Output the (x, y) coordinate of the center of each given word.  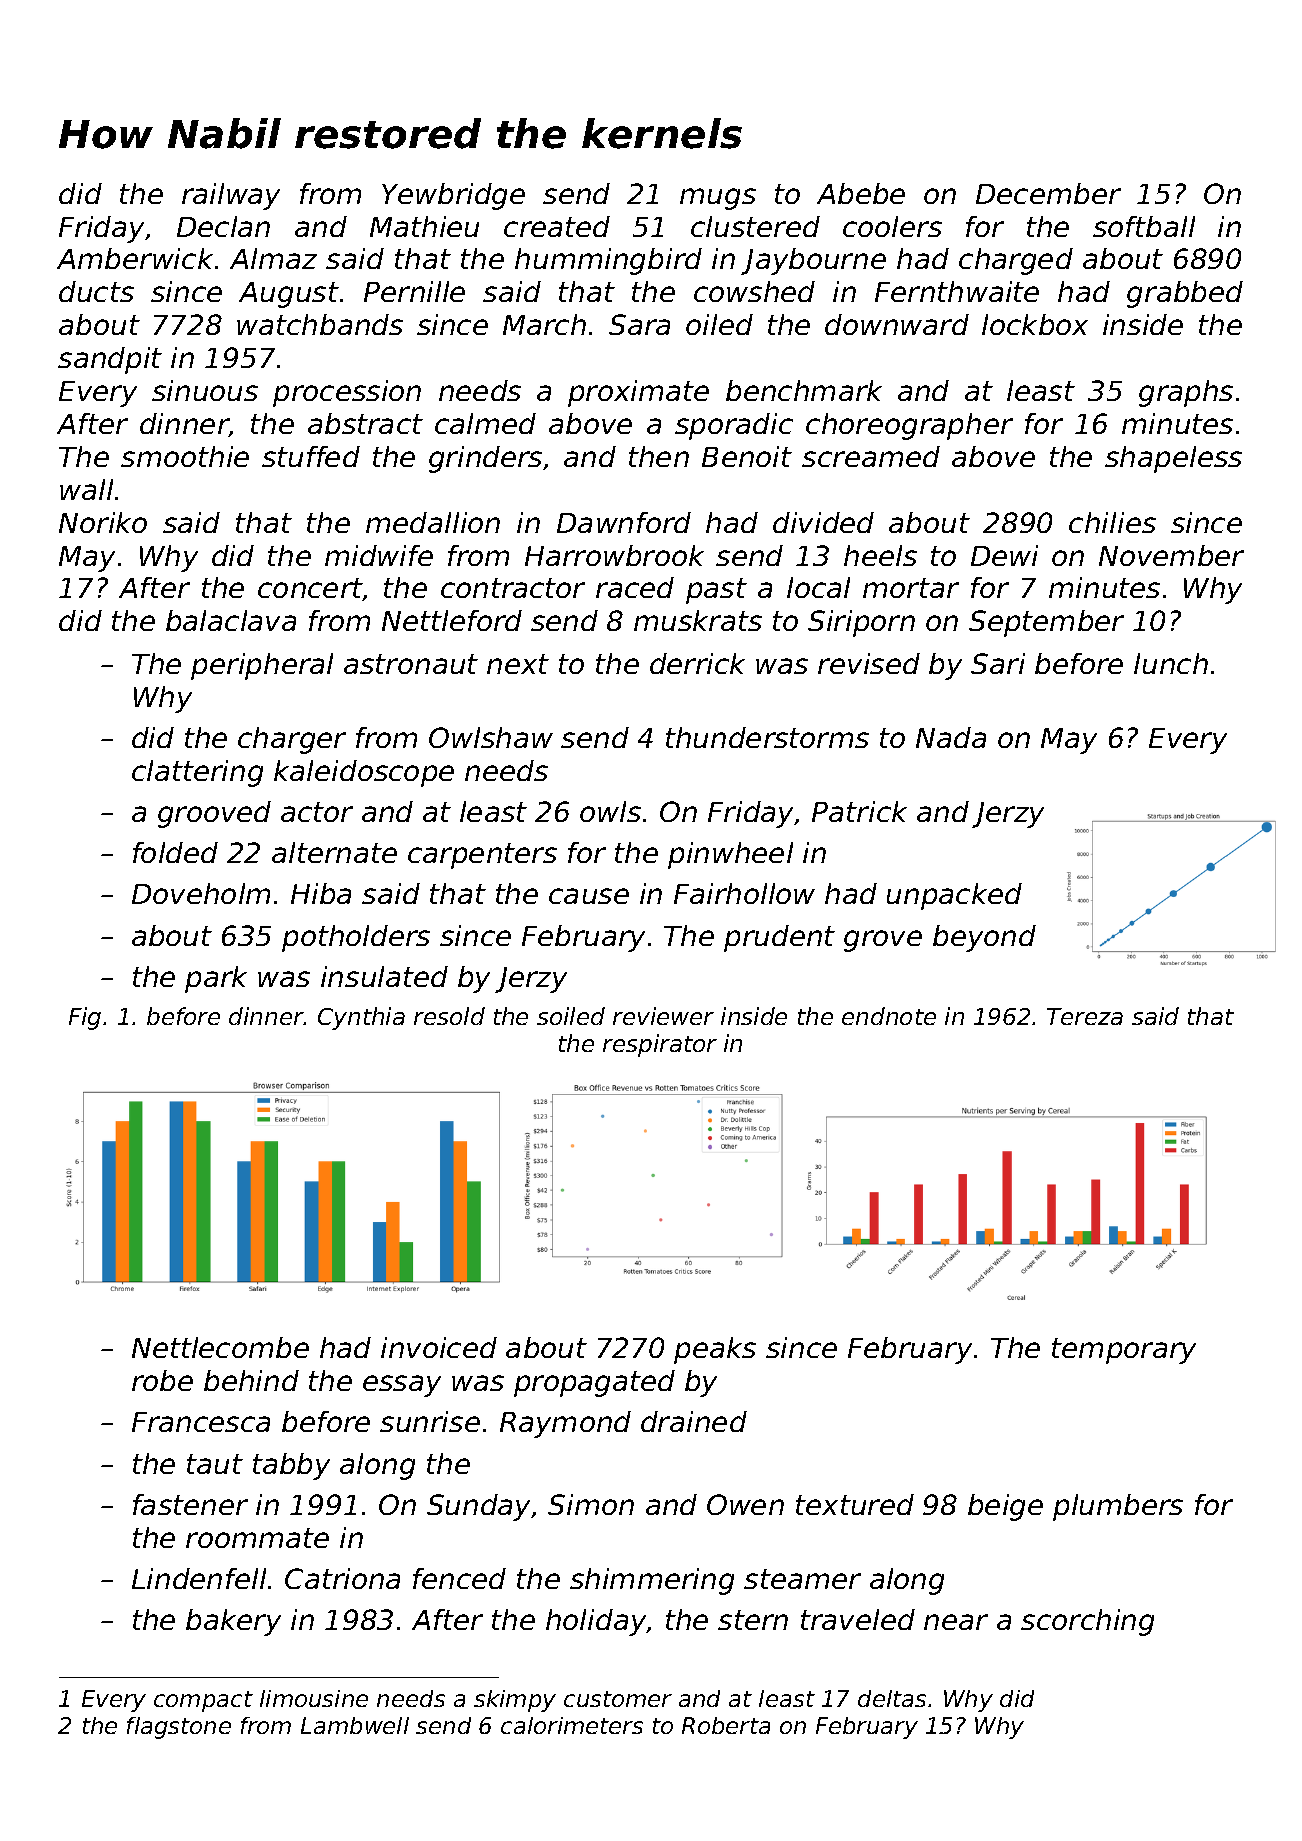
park (216, 979)
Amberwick (135, 258)
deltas (892, 1698)
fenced (459, 1578)
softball (1144, 226)
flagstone (179, 1728)
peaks (715, 1350)
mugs (718, 199)
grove (883, 941)
